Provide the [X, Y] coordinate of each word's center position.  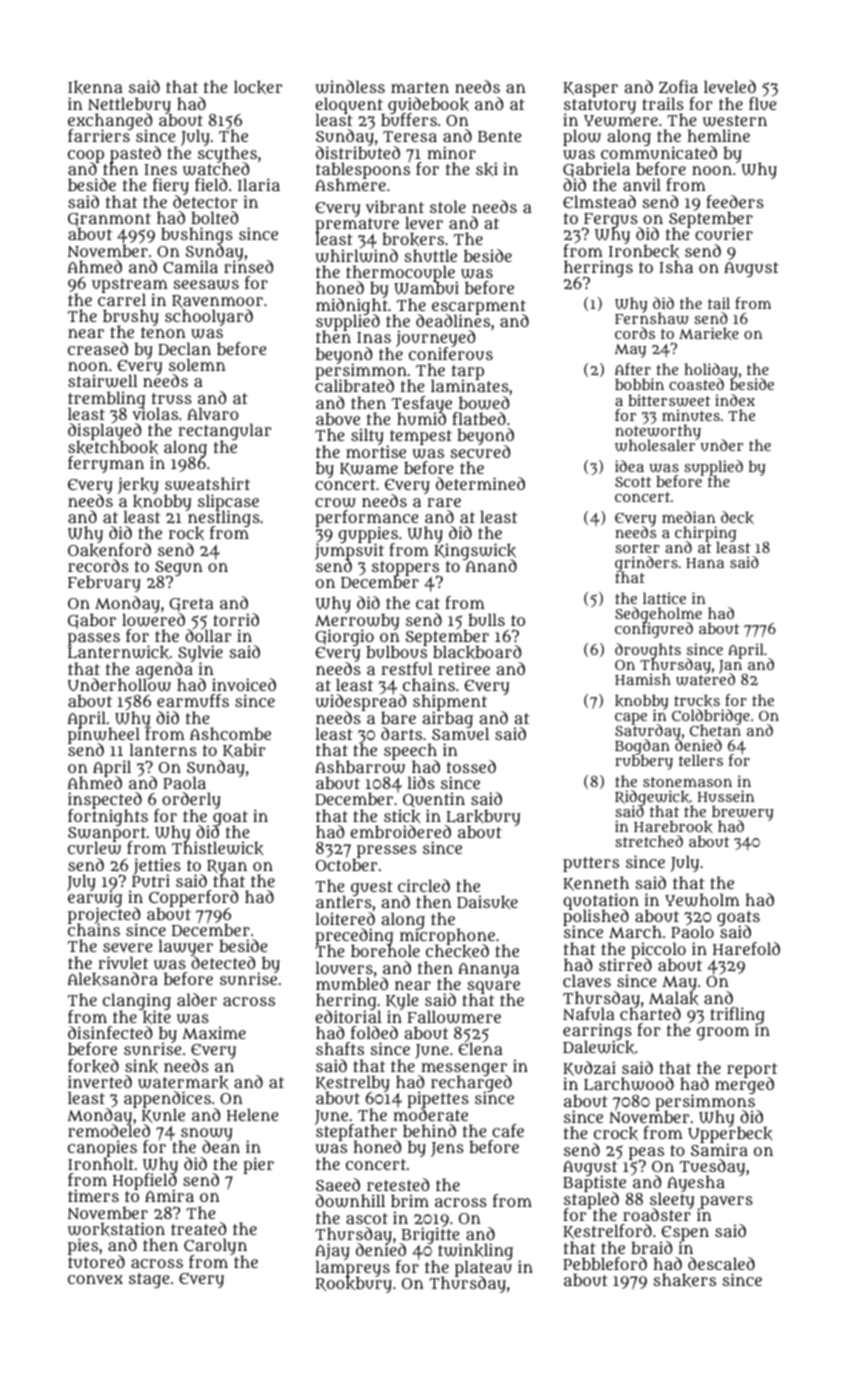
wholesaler [655, 446]
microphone [447, 937]
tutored [96, 1262]
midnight [352, 307]
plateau [483, 1269]
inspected [105, 801]
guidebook [428, 105]
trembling [107, 399]
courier [724, 234]
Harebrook [673, 827]
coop [86, 156]
